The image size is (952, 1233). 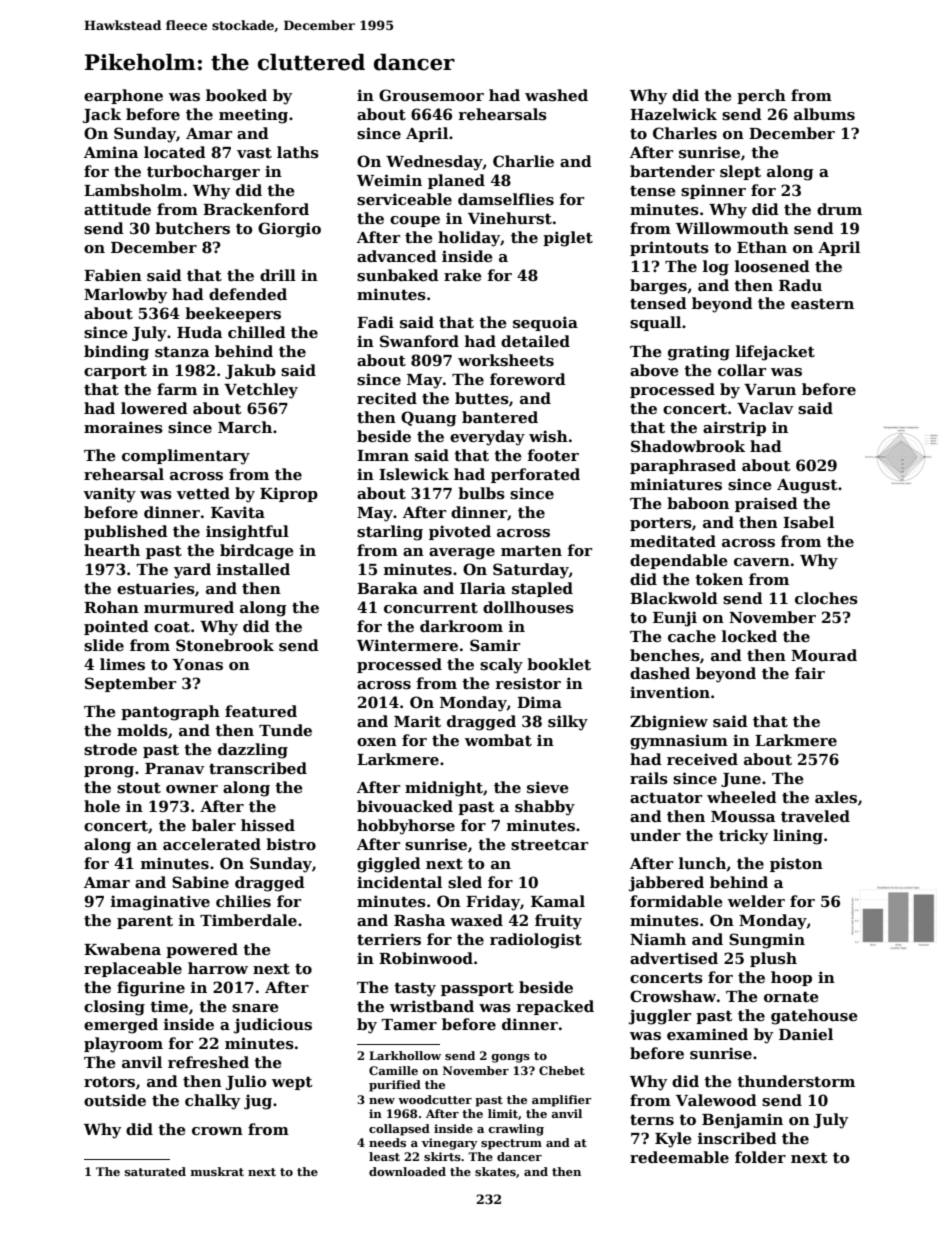 What do you see at coordinates (679, 1157) in the page?
I see `redeemable` at bounding box center [679, 1157].
